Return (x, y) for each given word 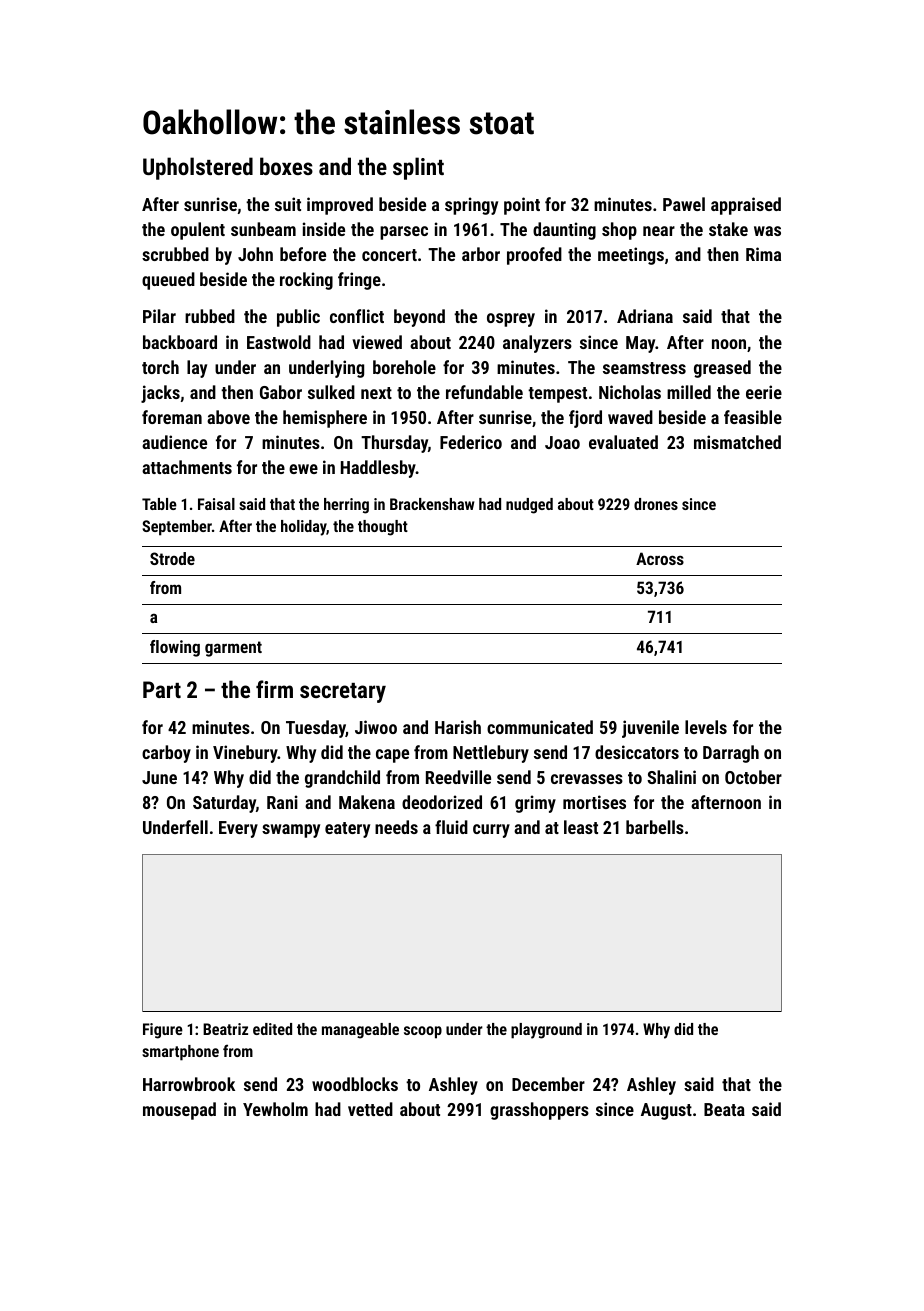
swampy (291, 831)
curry (491, 831)
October (753, 777)
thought (383, 528)
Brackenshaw (432, 504)
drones (656, 504)
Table (159, 504)
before (303, 254)
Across (660, 558)
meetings (631, 256)
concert (389, 255)
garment (233, 649)
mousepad (179, 1111)
